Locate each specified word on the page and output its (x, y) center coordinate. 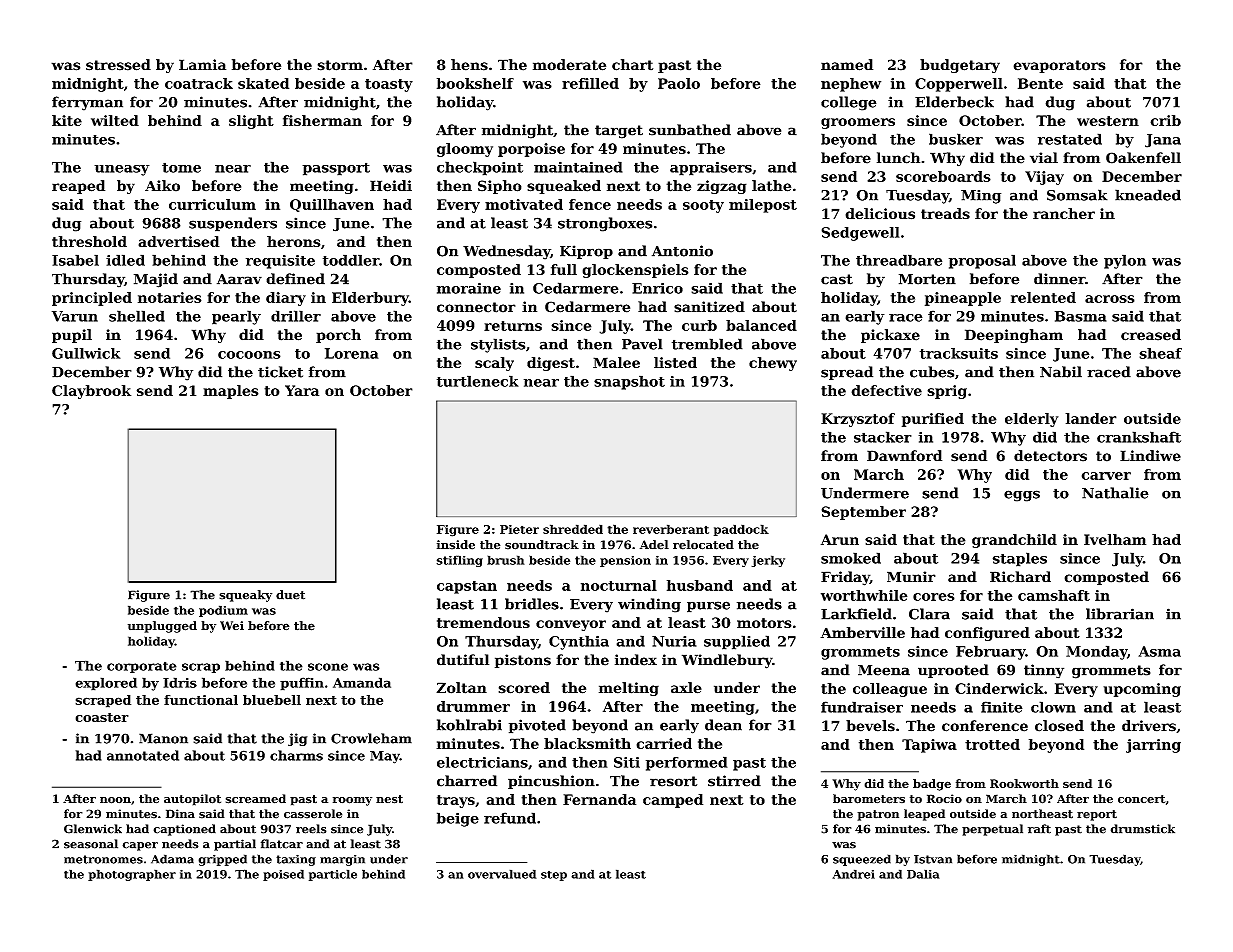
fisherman (322, 120)
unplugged (162, 627)
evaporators (1059, 66)
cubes (932, 372)
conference (985, 726)
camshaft (1054, 595)
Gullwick (86, 353)
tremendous (483, 622)
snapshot (629, 382)
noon (115, 800)
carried (664, 743)
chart (632, 65)
